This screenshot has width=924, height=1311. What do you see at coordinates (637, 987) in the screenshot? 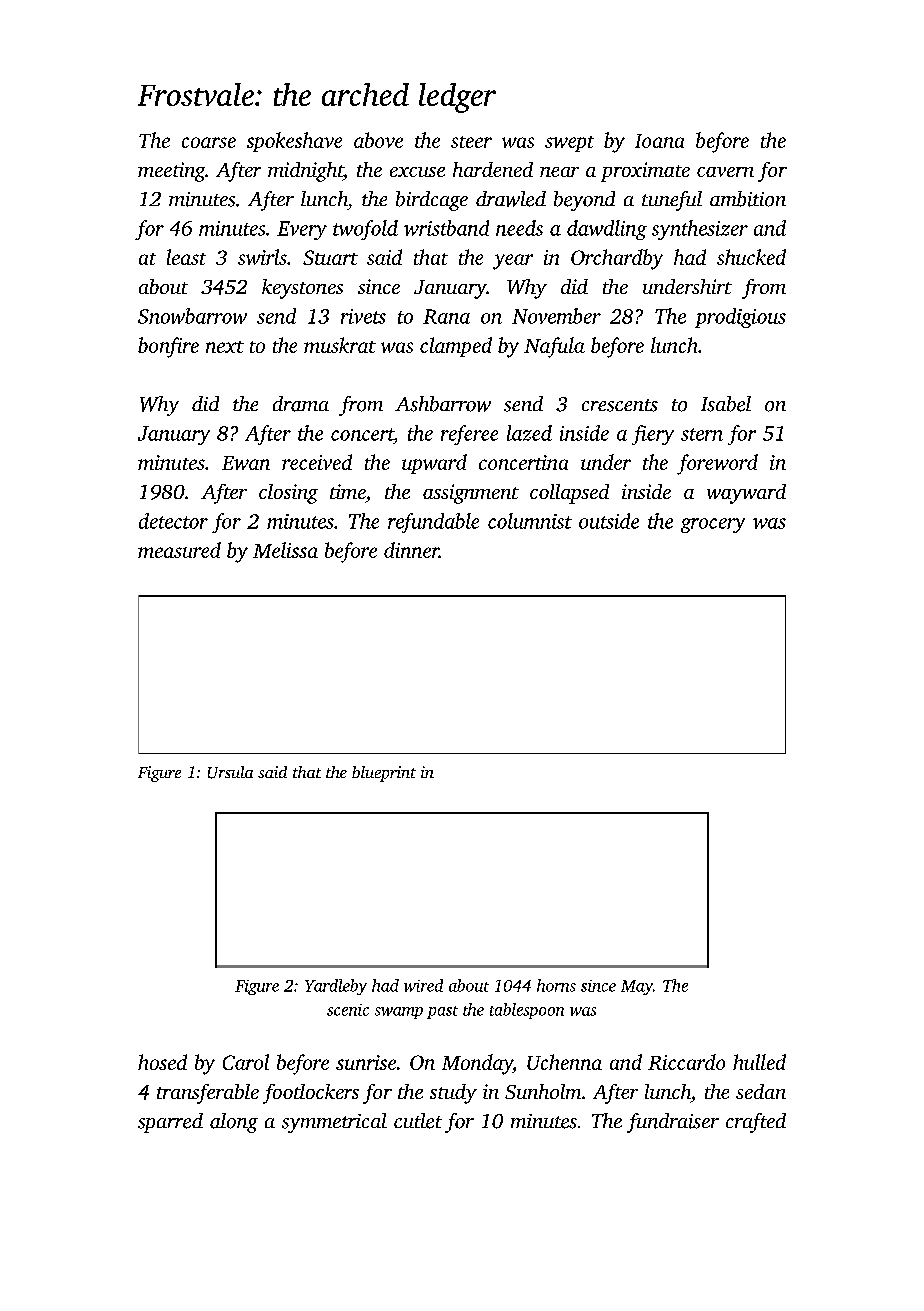
I see `May` at bounding box center [637, 987].
